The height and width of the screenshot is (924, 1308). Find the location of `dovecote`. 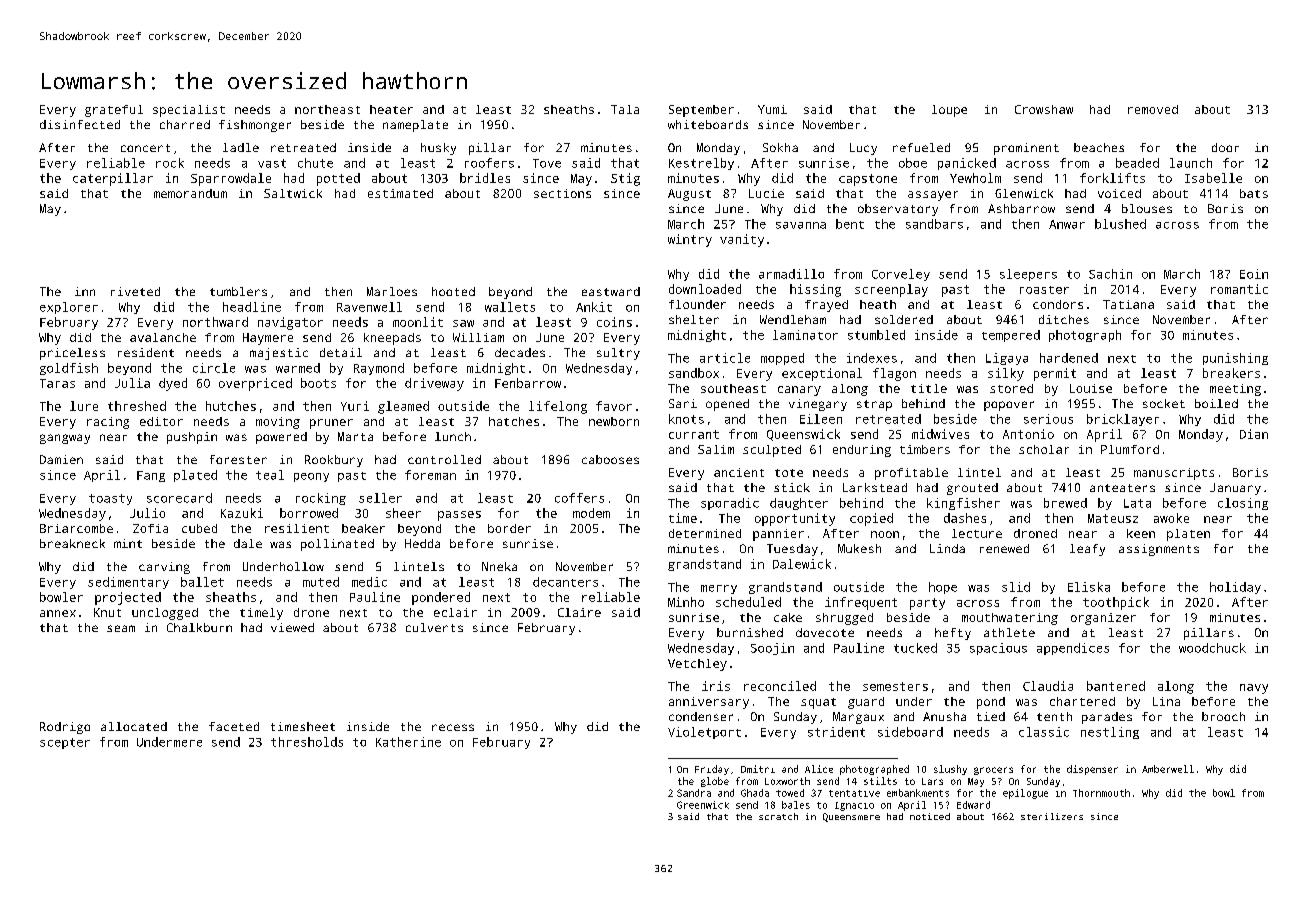

dovecote is located at coordinates (825, 632).
